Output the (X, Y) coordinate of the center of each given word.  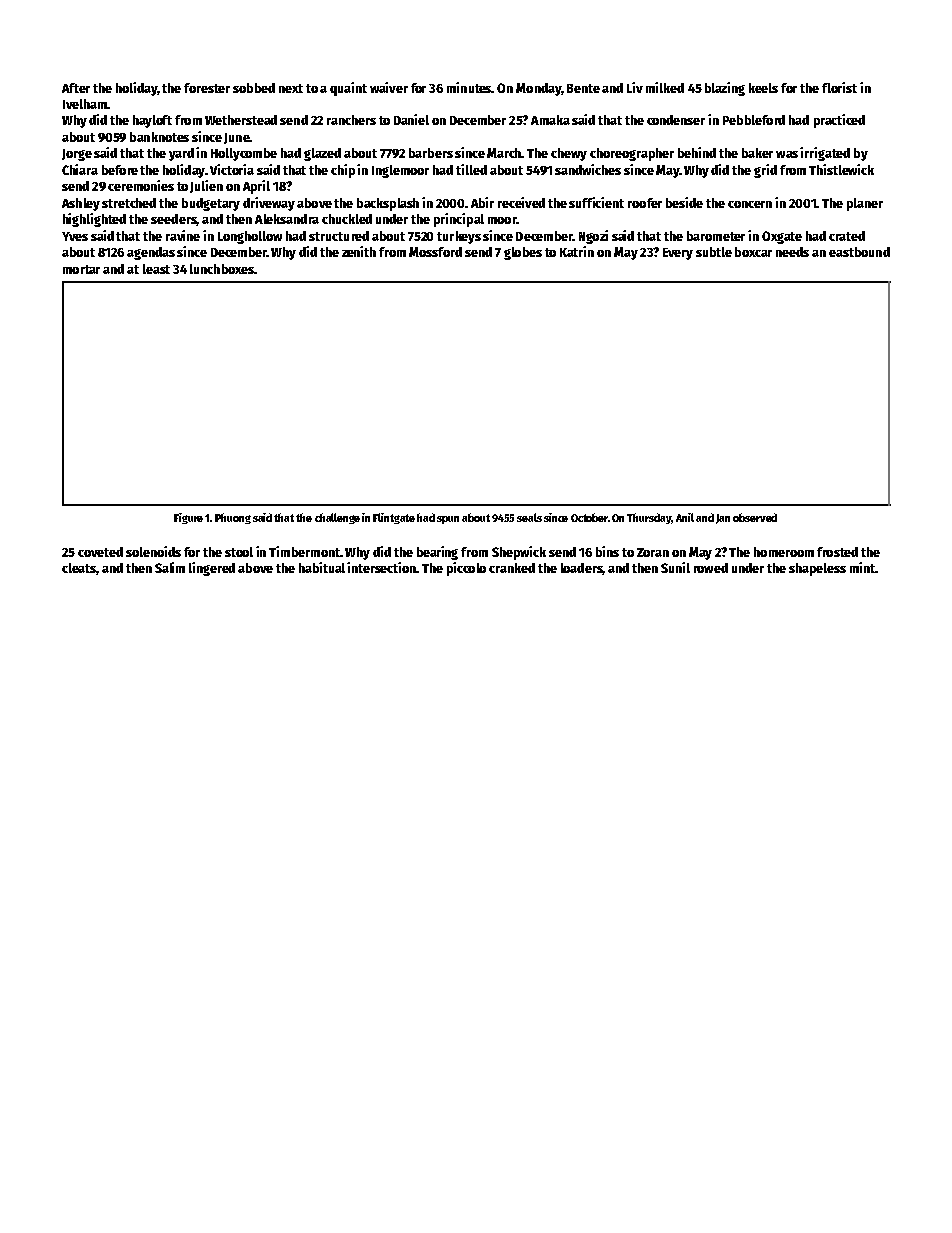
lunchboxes (222, 269)
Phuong (233, 518)
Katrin (577, 251)
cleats (79, 568)
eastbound (859, 252)
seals (529, 517)
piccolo (466, 569)
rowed (711, 568)
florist (839, 87)
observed (755, 517)
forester (207, 88)
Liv (635, 87)
